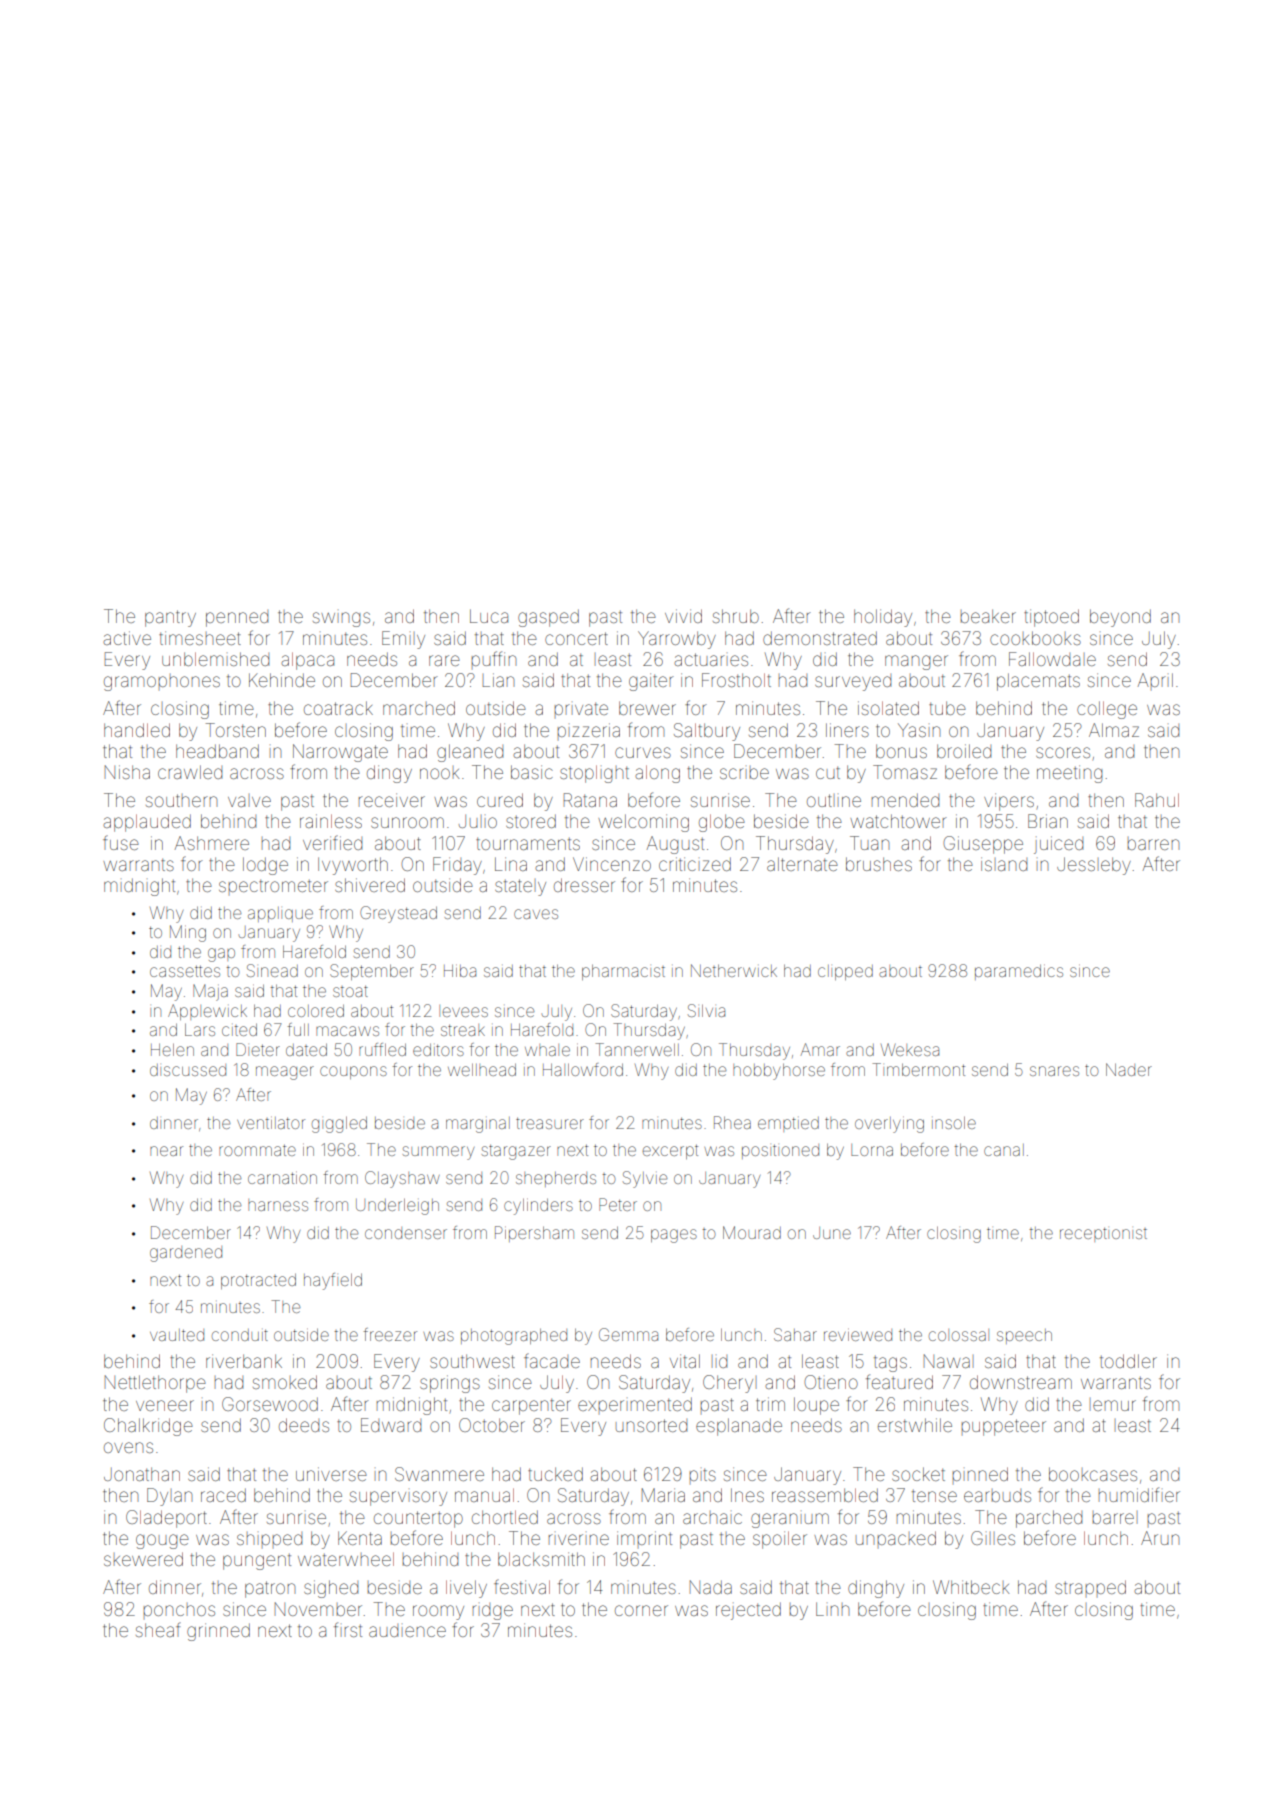 This screenshot has height=1817, width=1284. I want to click on positioned, so click(780, 1151).
